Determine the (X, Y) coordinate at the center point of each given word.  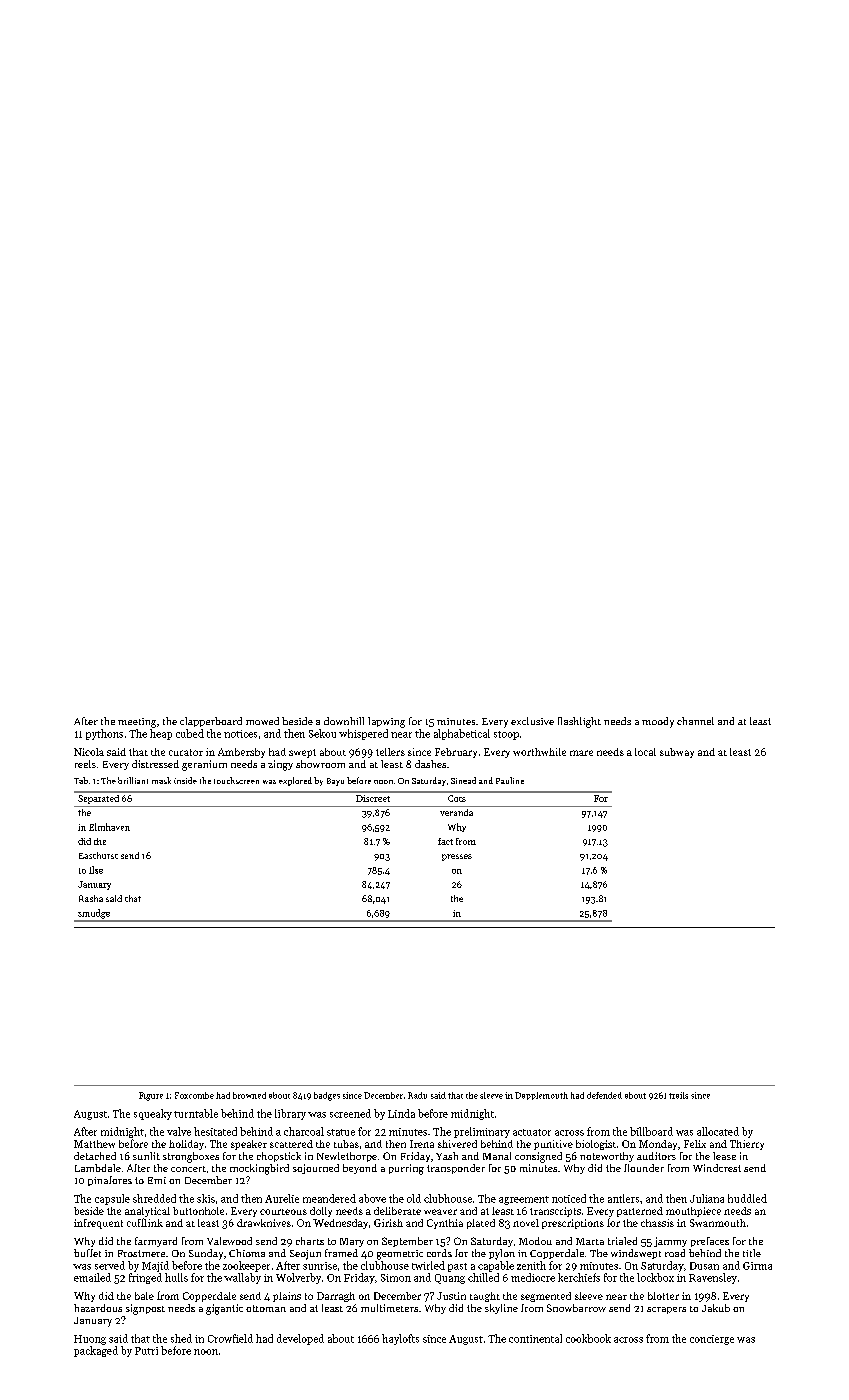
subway (677, 753)
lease (724, 1156)
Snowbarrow (576, 1308)
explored (295, 781)
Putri (146, 1351)
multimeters (389, 1308)
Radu (417, 1095)
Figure (151, 1096)
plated (481, 1224)
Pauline (510, 780)
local (645, 752)
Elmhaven (109, 827)
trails (678, 1095)
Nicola (89, 752)
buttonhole (198, 1211)
